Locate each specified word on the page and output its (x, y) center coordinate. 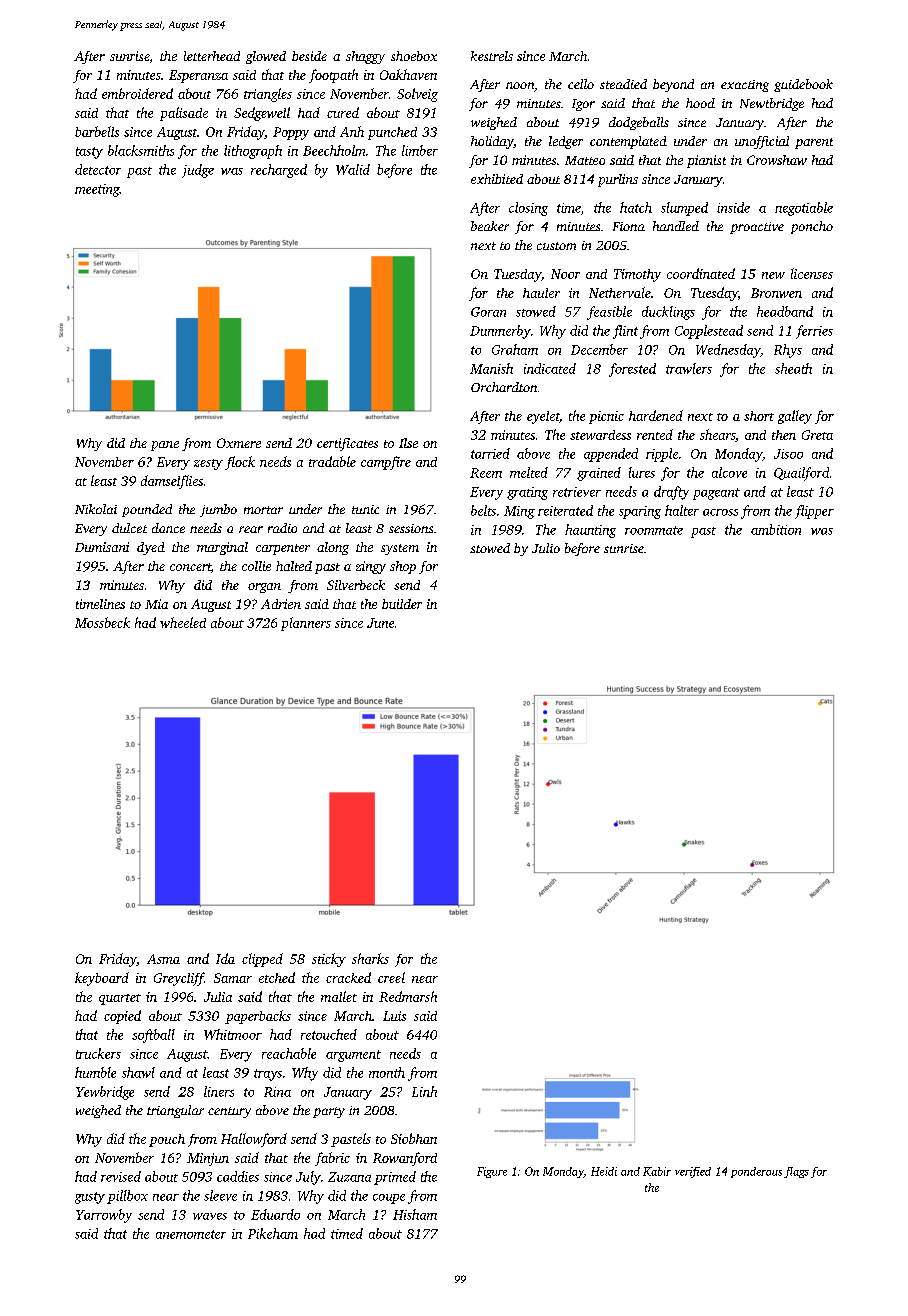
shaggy (365, 57)
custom (556, 246)
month (387, 1072)
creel (391, 977)
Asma (163, 959)
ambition (776, 529)
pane (165, 446)
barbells (97, 131)
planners (306, 624)
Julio (546, 548)
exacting (745, 86)
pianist (706, 161)
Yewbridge (105, 1093)
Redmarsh (408, 996)
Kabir (657, 1171)
